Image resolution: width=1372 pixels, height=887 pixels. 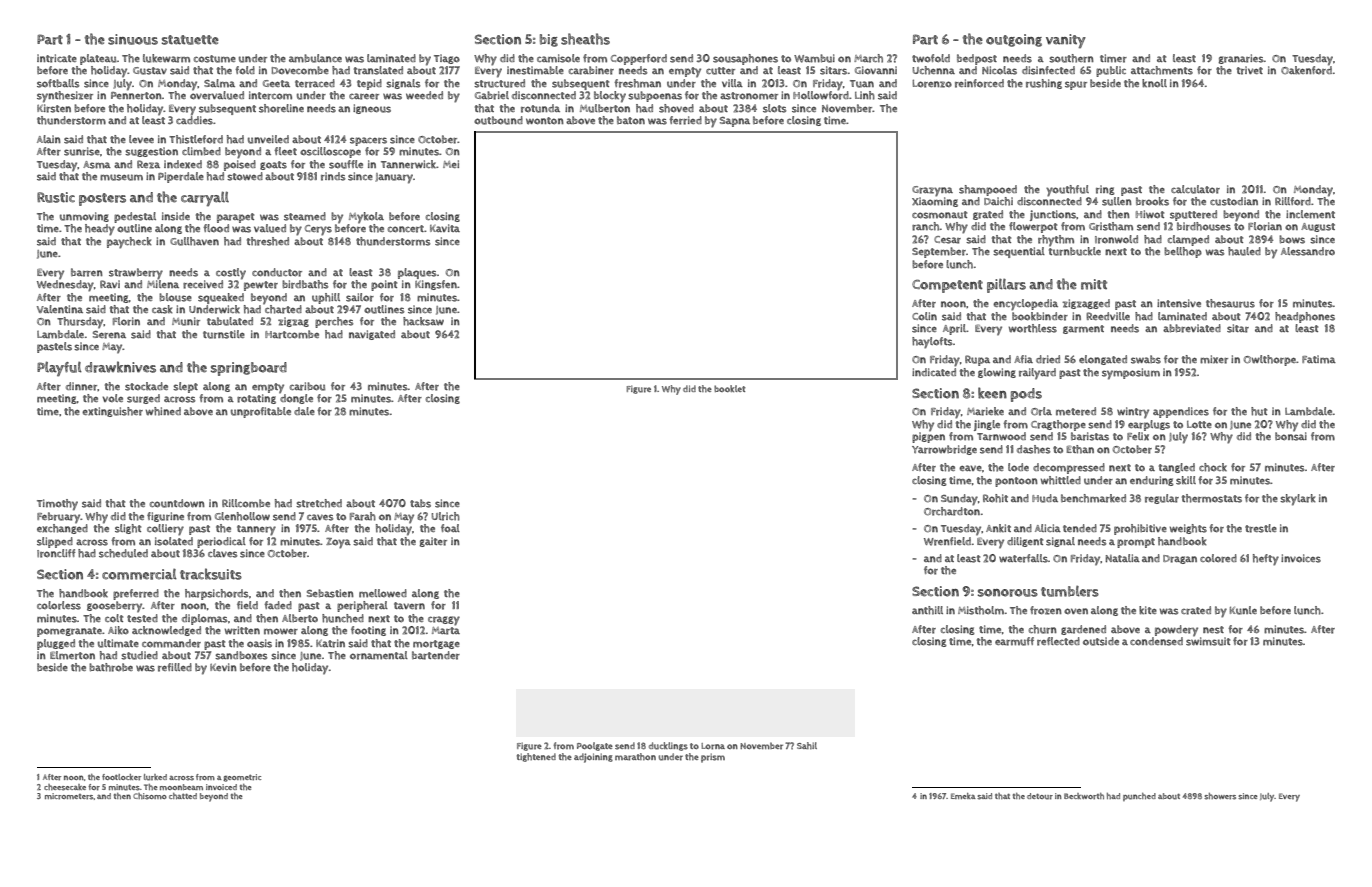 I want to click on intricate, so click(x=57, y=58).
